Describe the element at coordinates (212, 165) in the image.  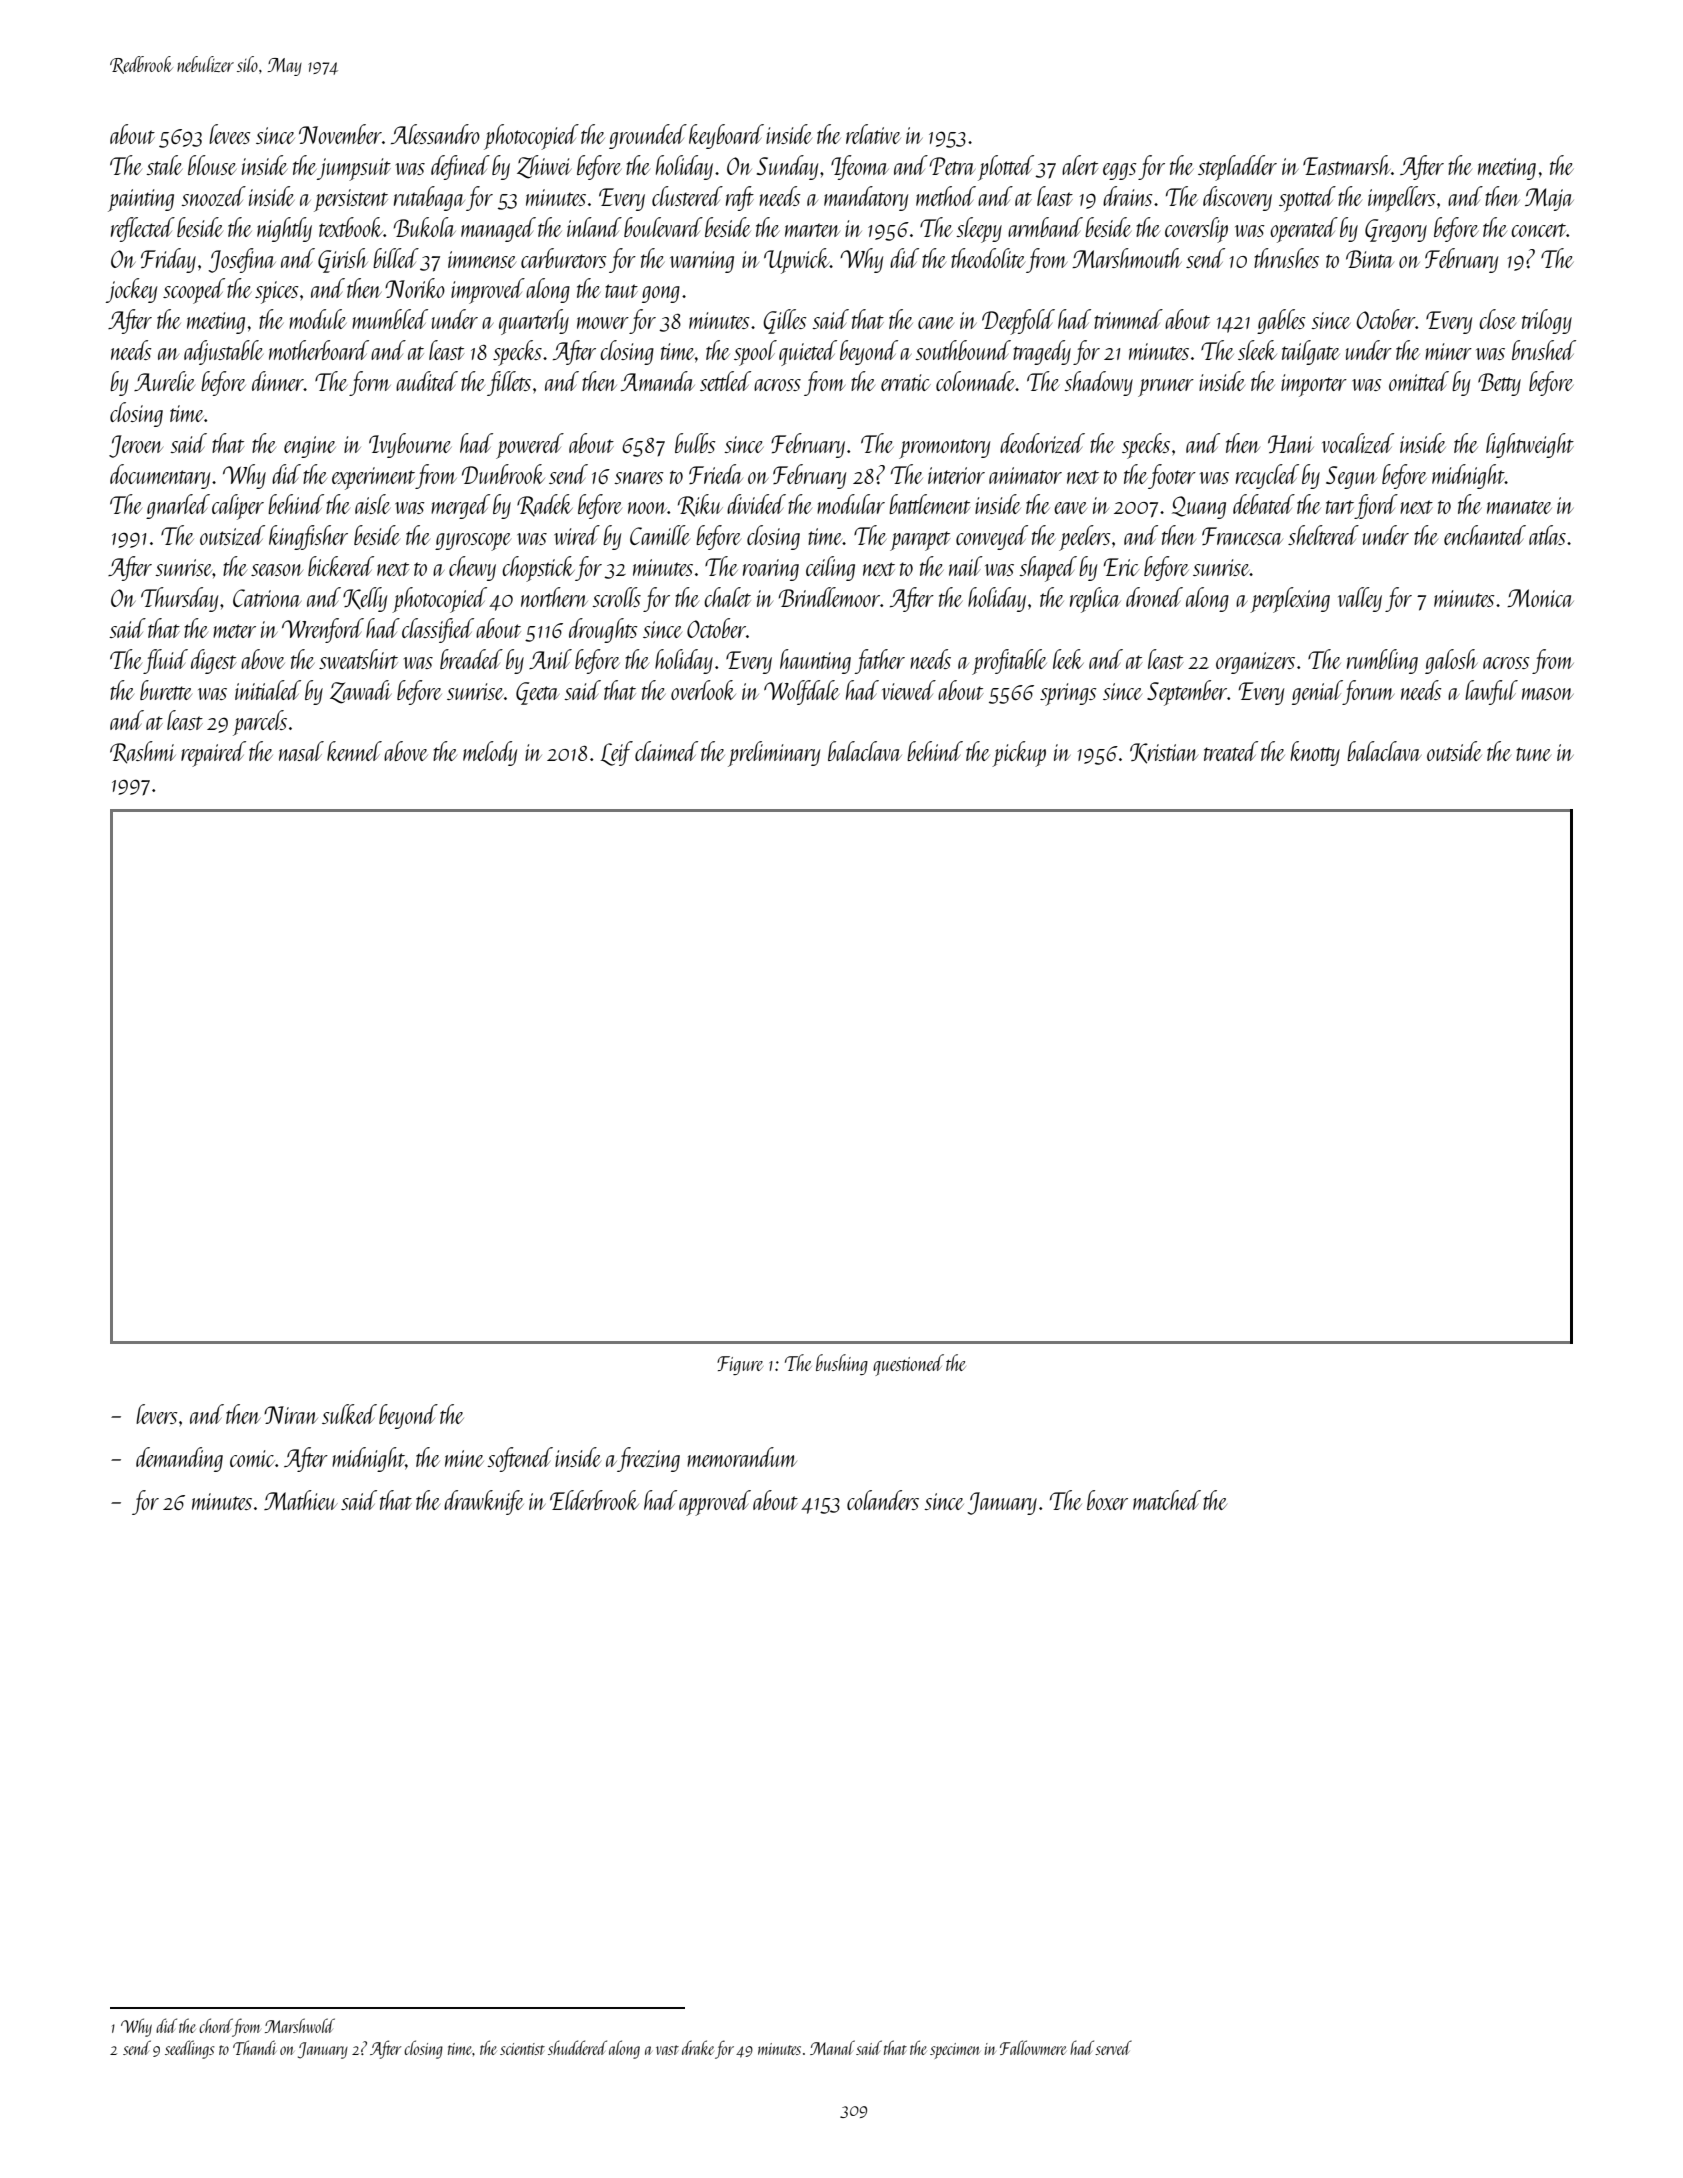
I see `blouse` at that location.
